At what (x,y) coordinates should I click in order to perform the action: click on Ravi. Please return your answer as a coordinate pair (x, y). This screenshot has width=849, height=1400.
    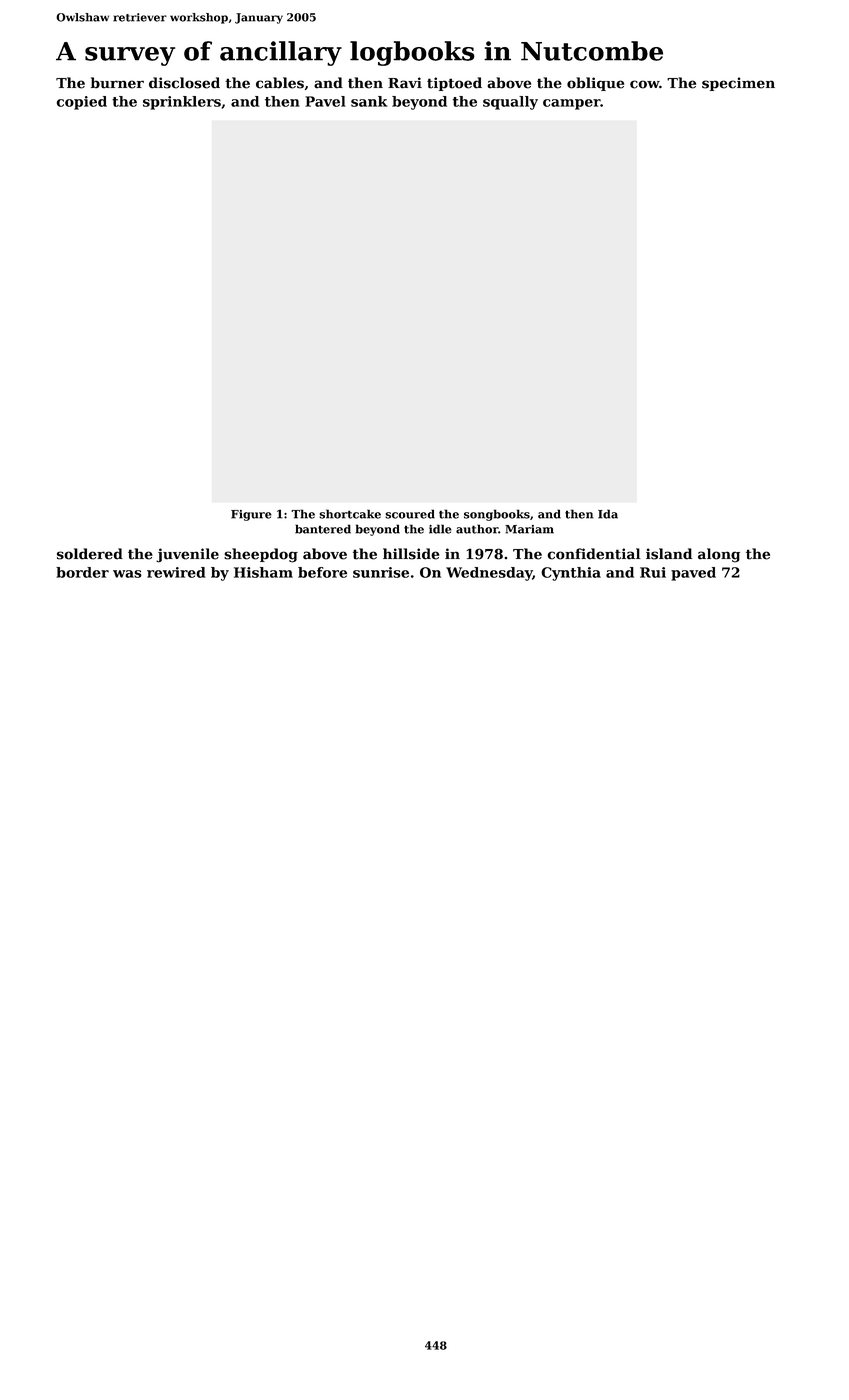
    Looking at the image, I should click on (405, 83).
